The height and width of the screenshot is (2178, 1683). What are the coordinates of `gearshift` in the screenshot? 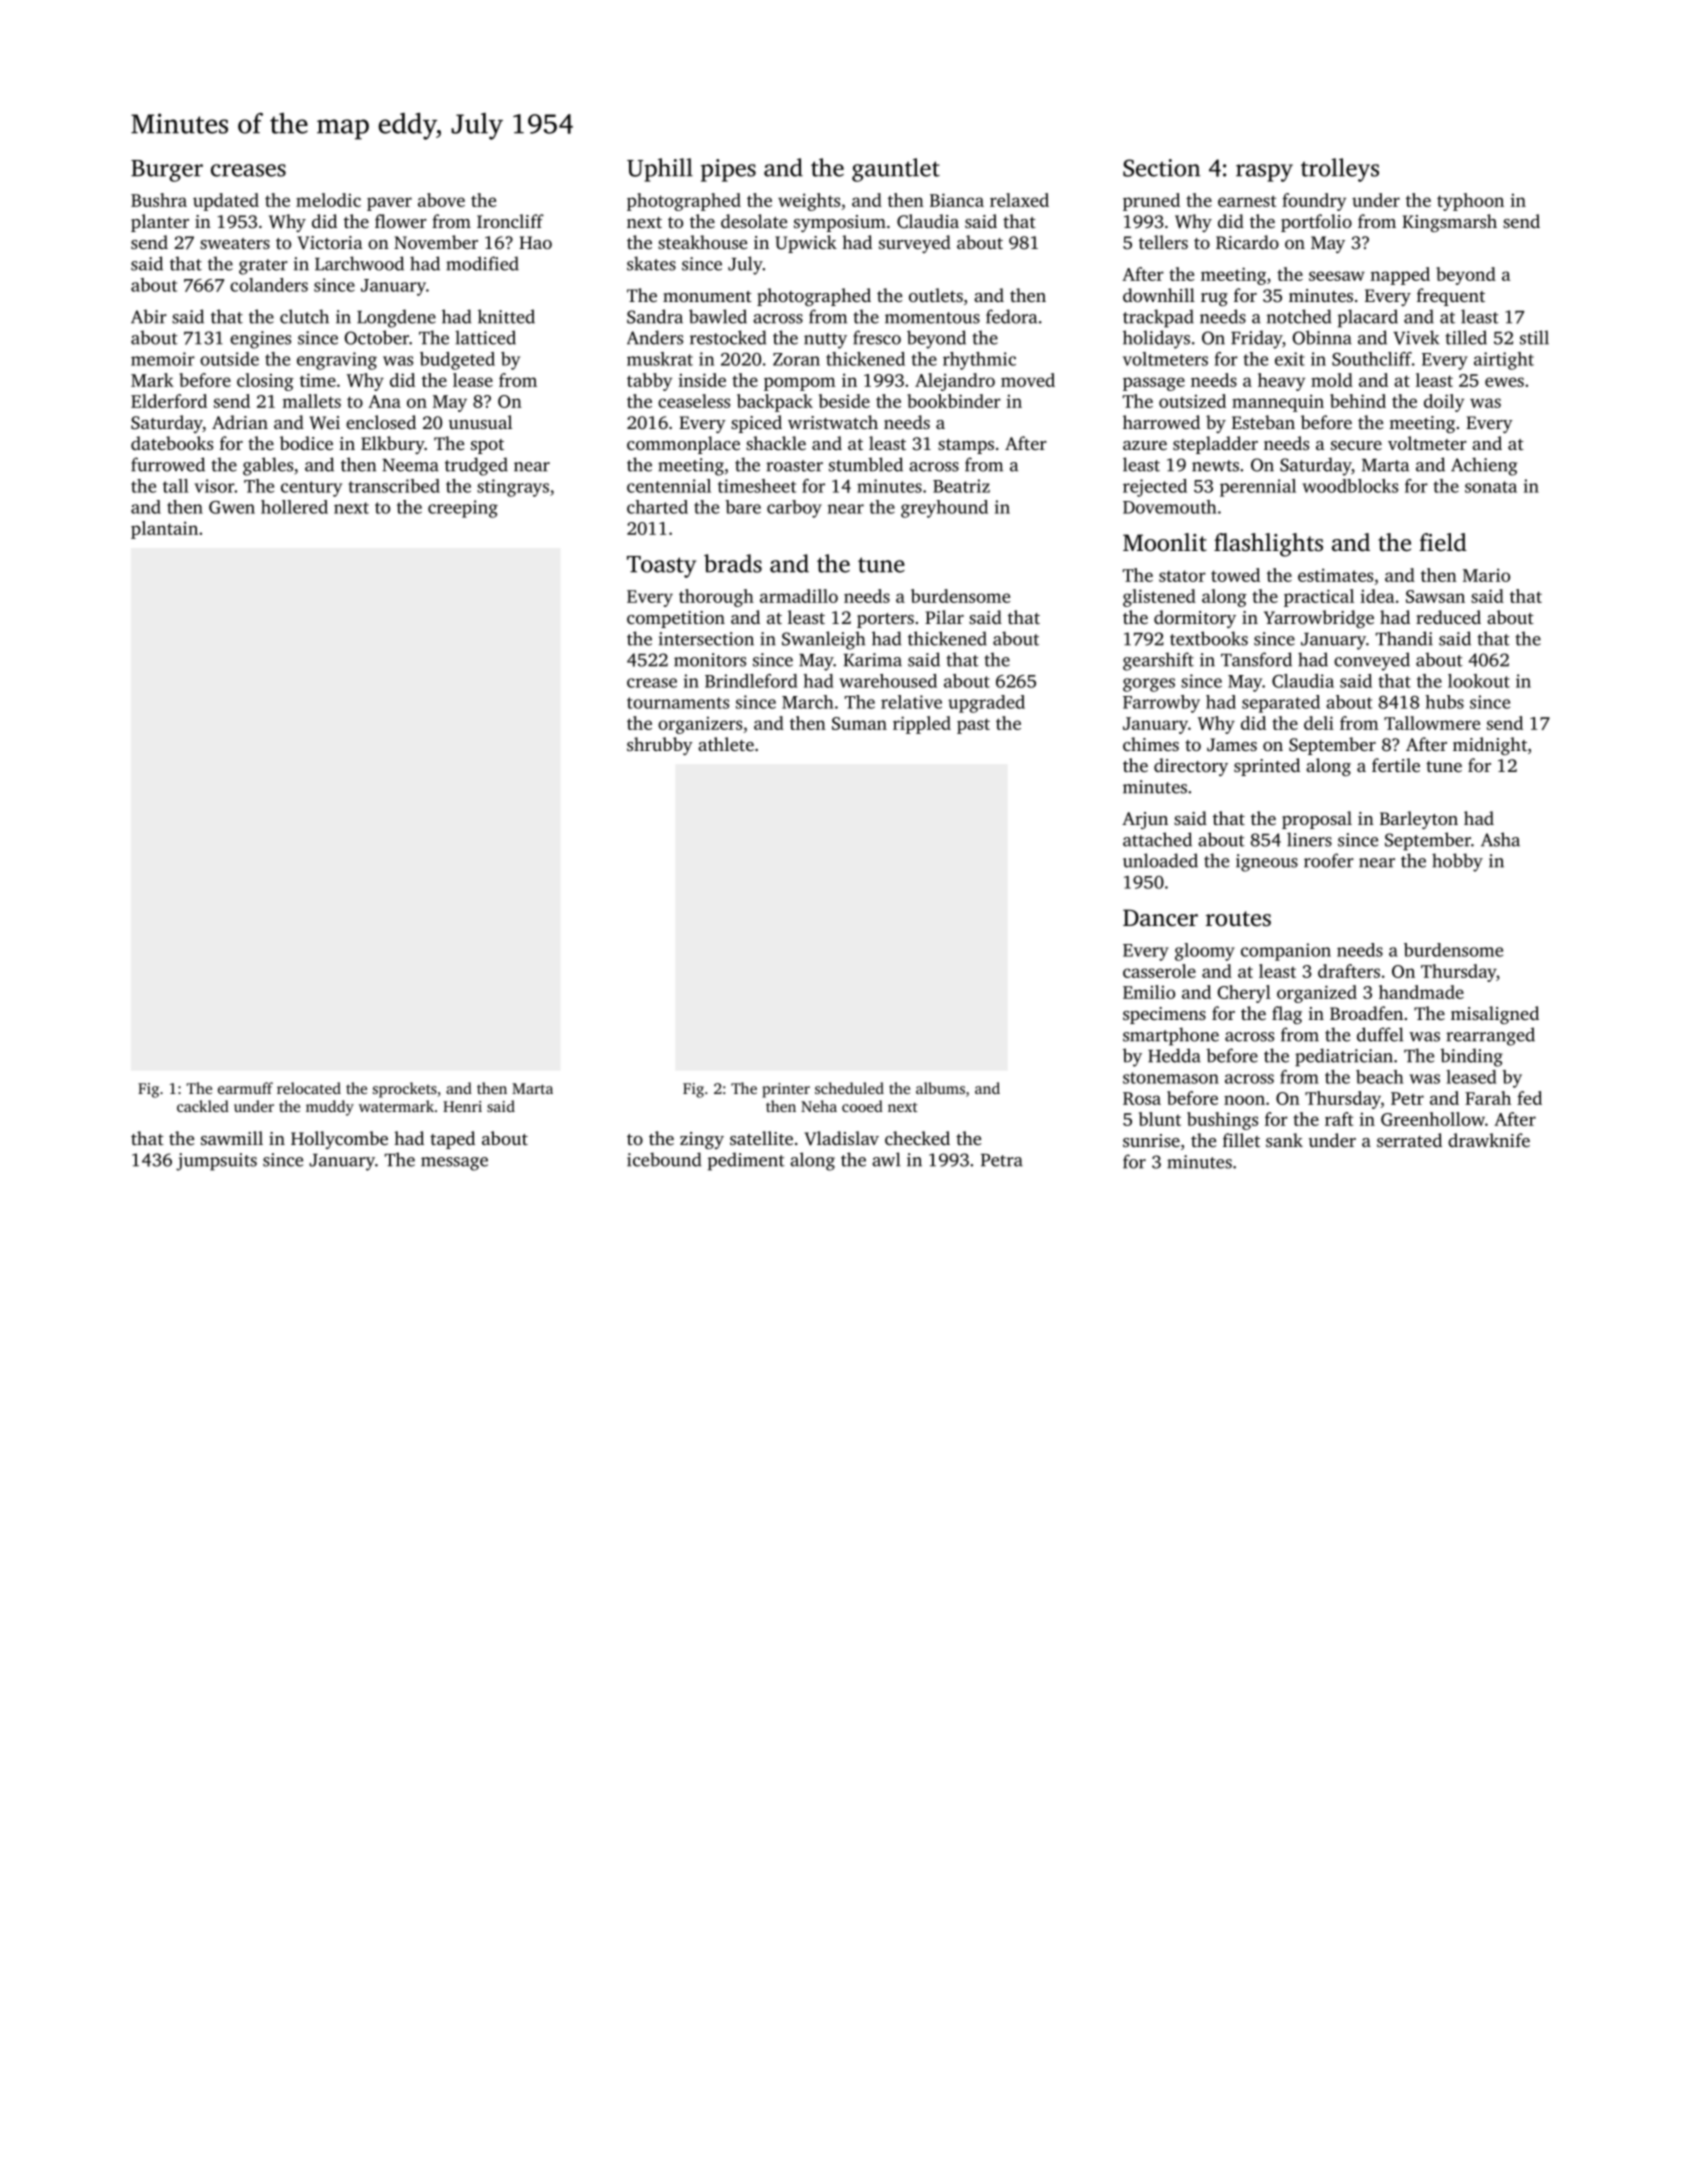 It's located at (1158, 661).
